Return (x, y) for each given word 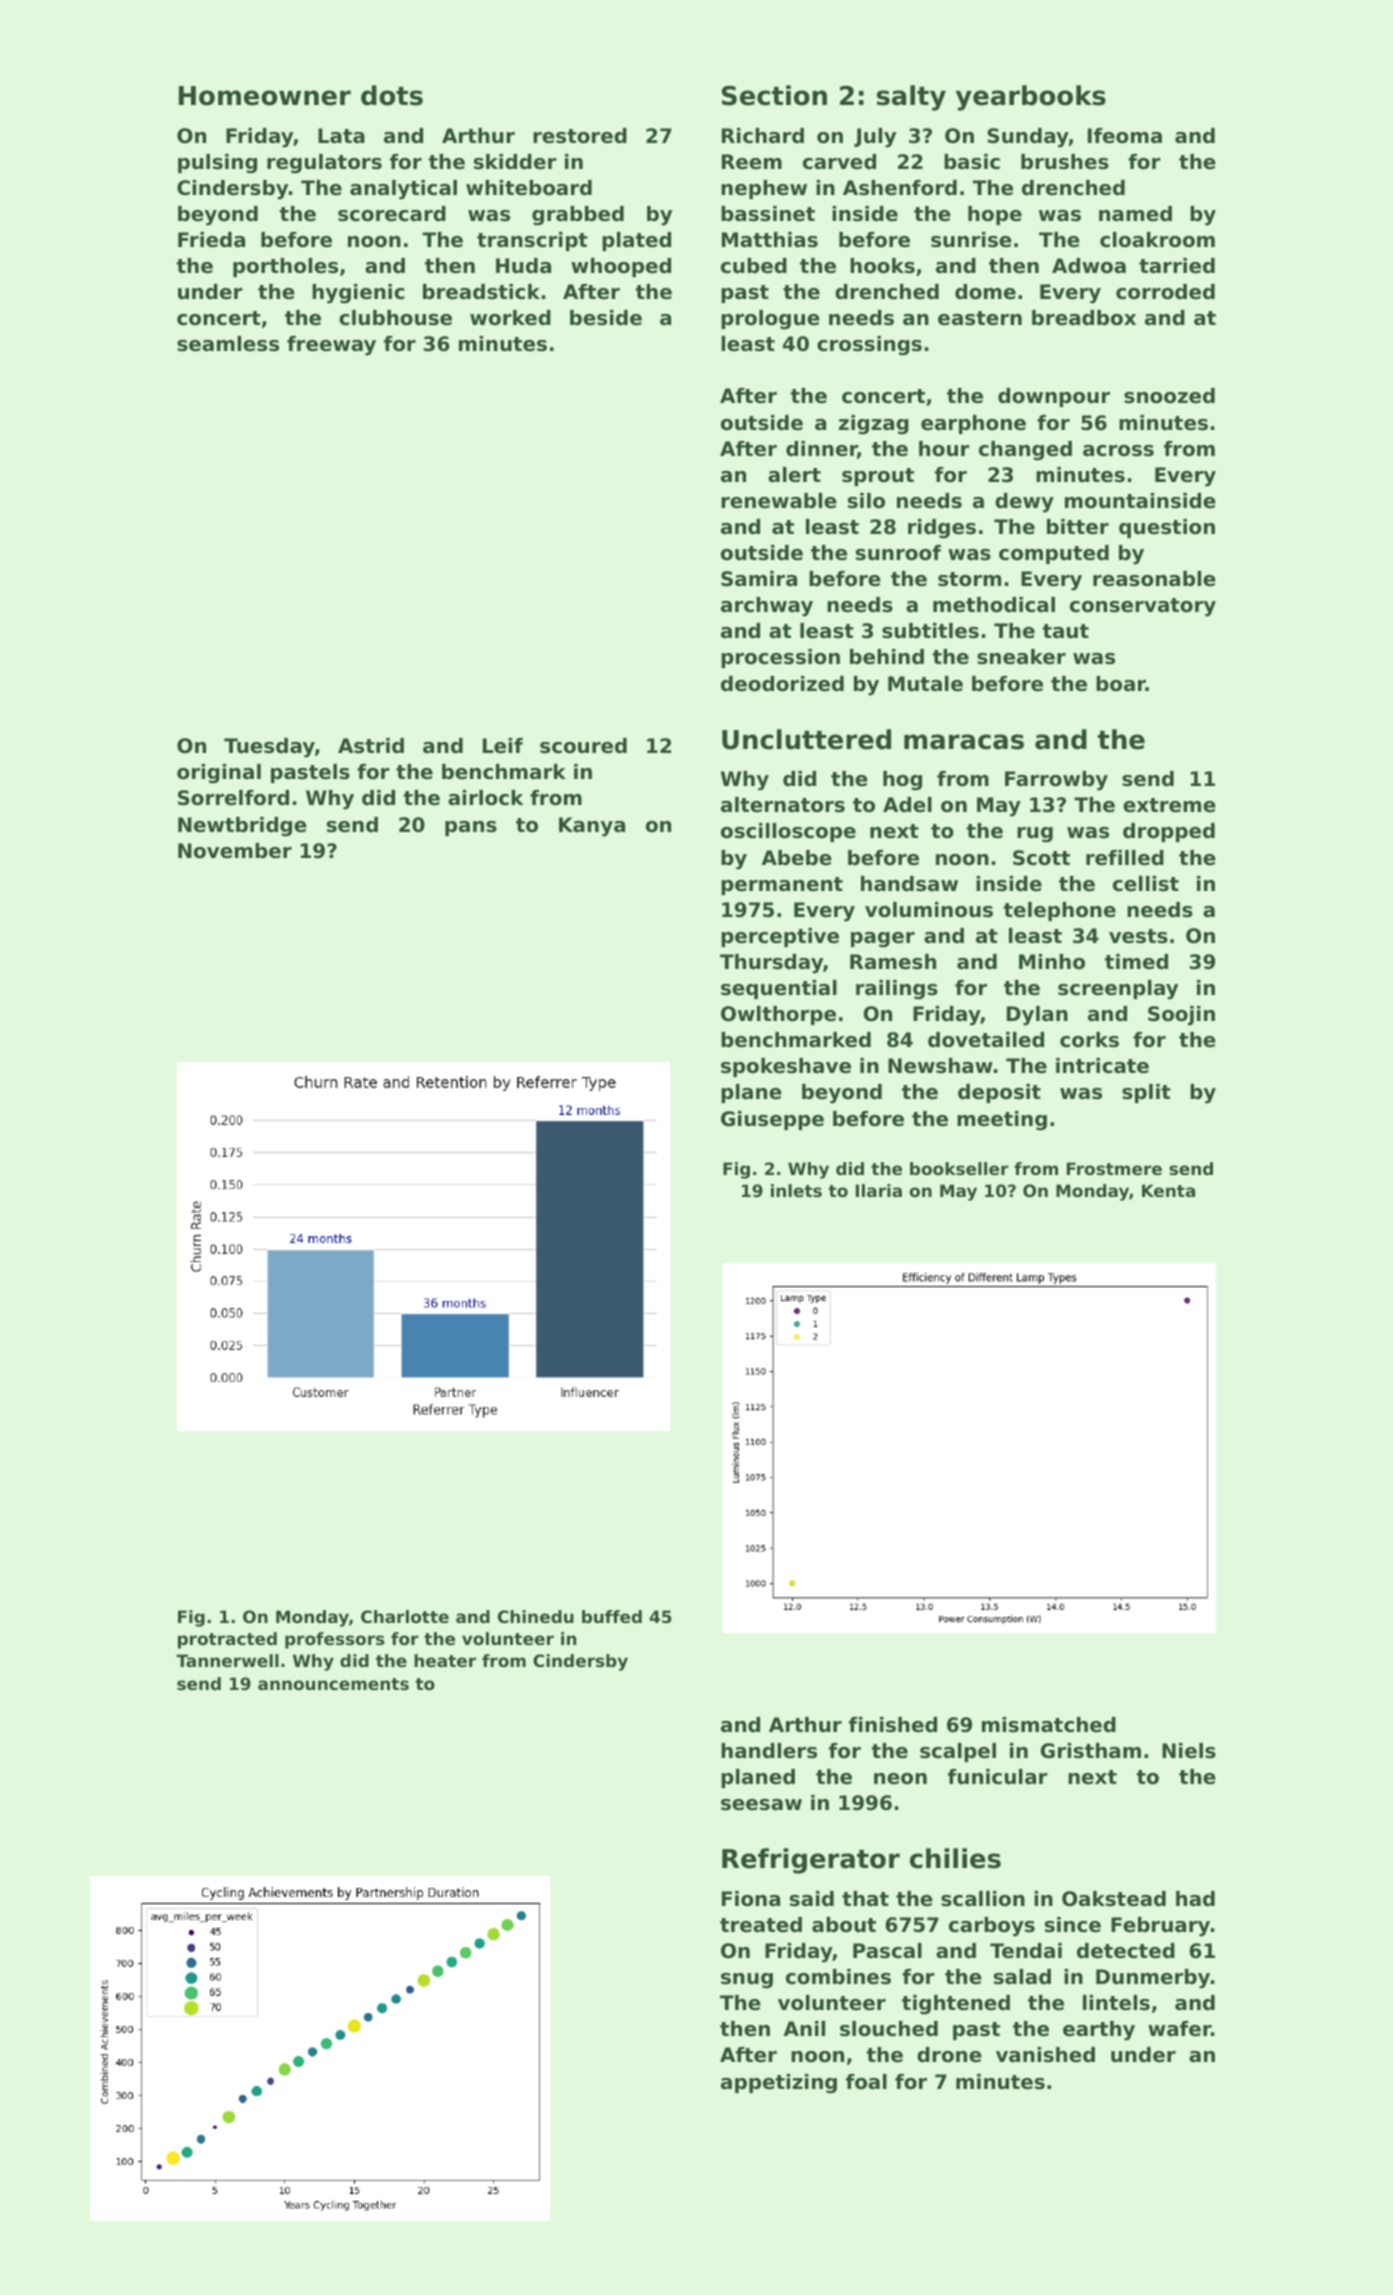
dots (392, 95)
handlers (769, 1751)
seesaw (761, 1805)
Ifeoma (1125, 136)
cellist (1146, 884)
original (219, 774)
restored (580, 136)
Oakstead (1114, 1899)
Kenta (1168, 1190)
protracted (227, 1640)
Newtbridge (242, 827)
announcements (333, 1684)
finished (893, 1725)
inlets (796, 1190)
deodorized (782, 684)
